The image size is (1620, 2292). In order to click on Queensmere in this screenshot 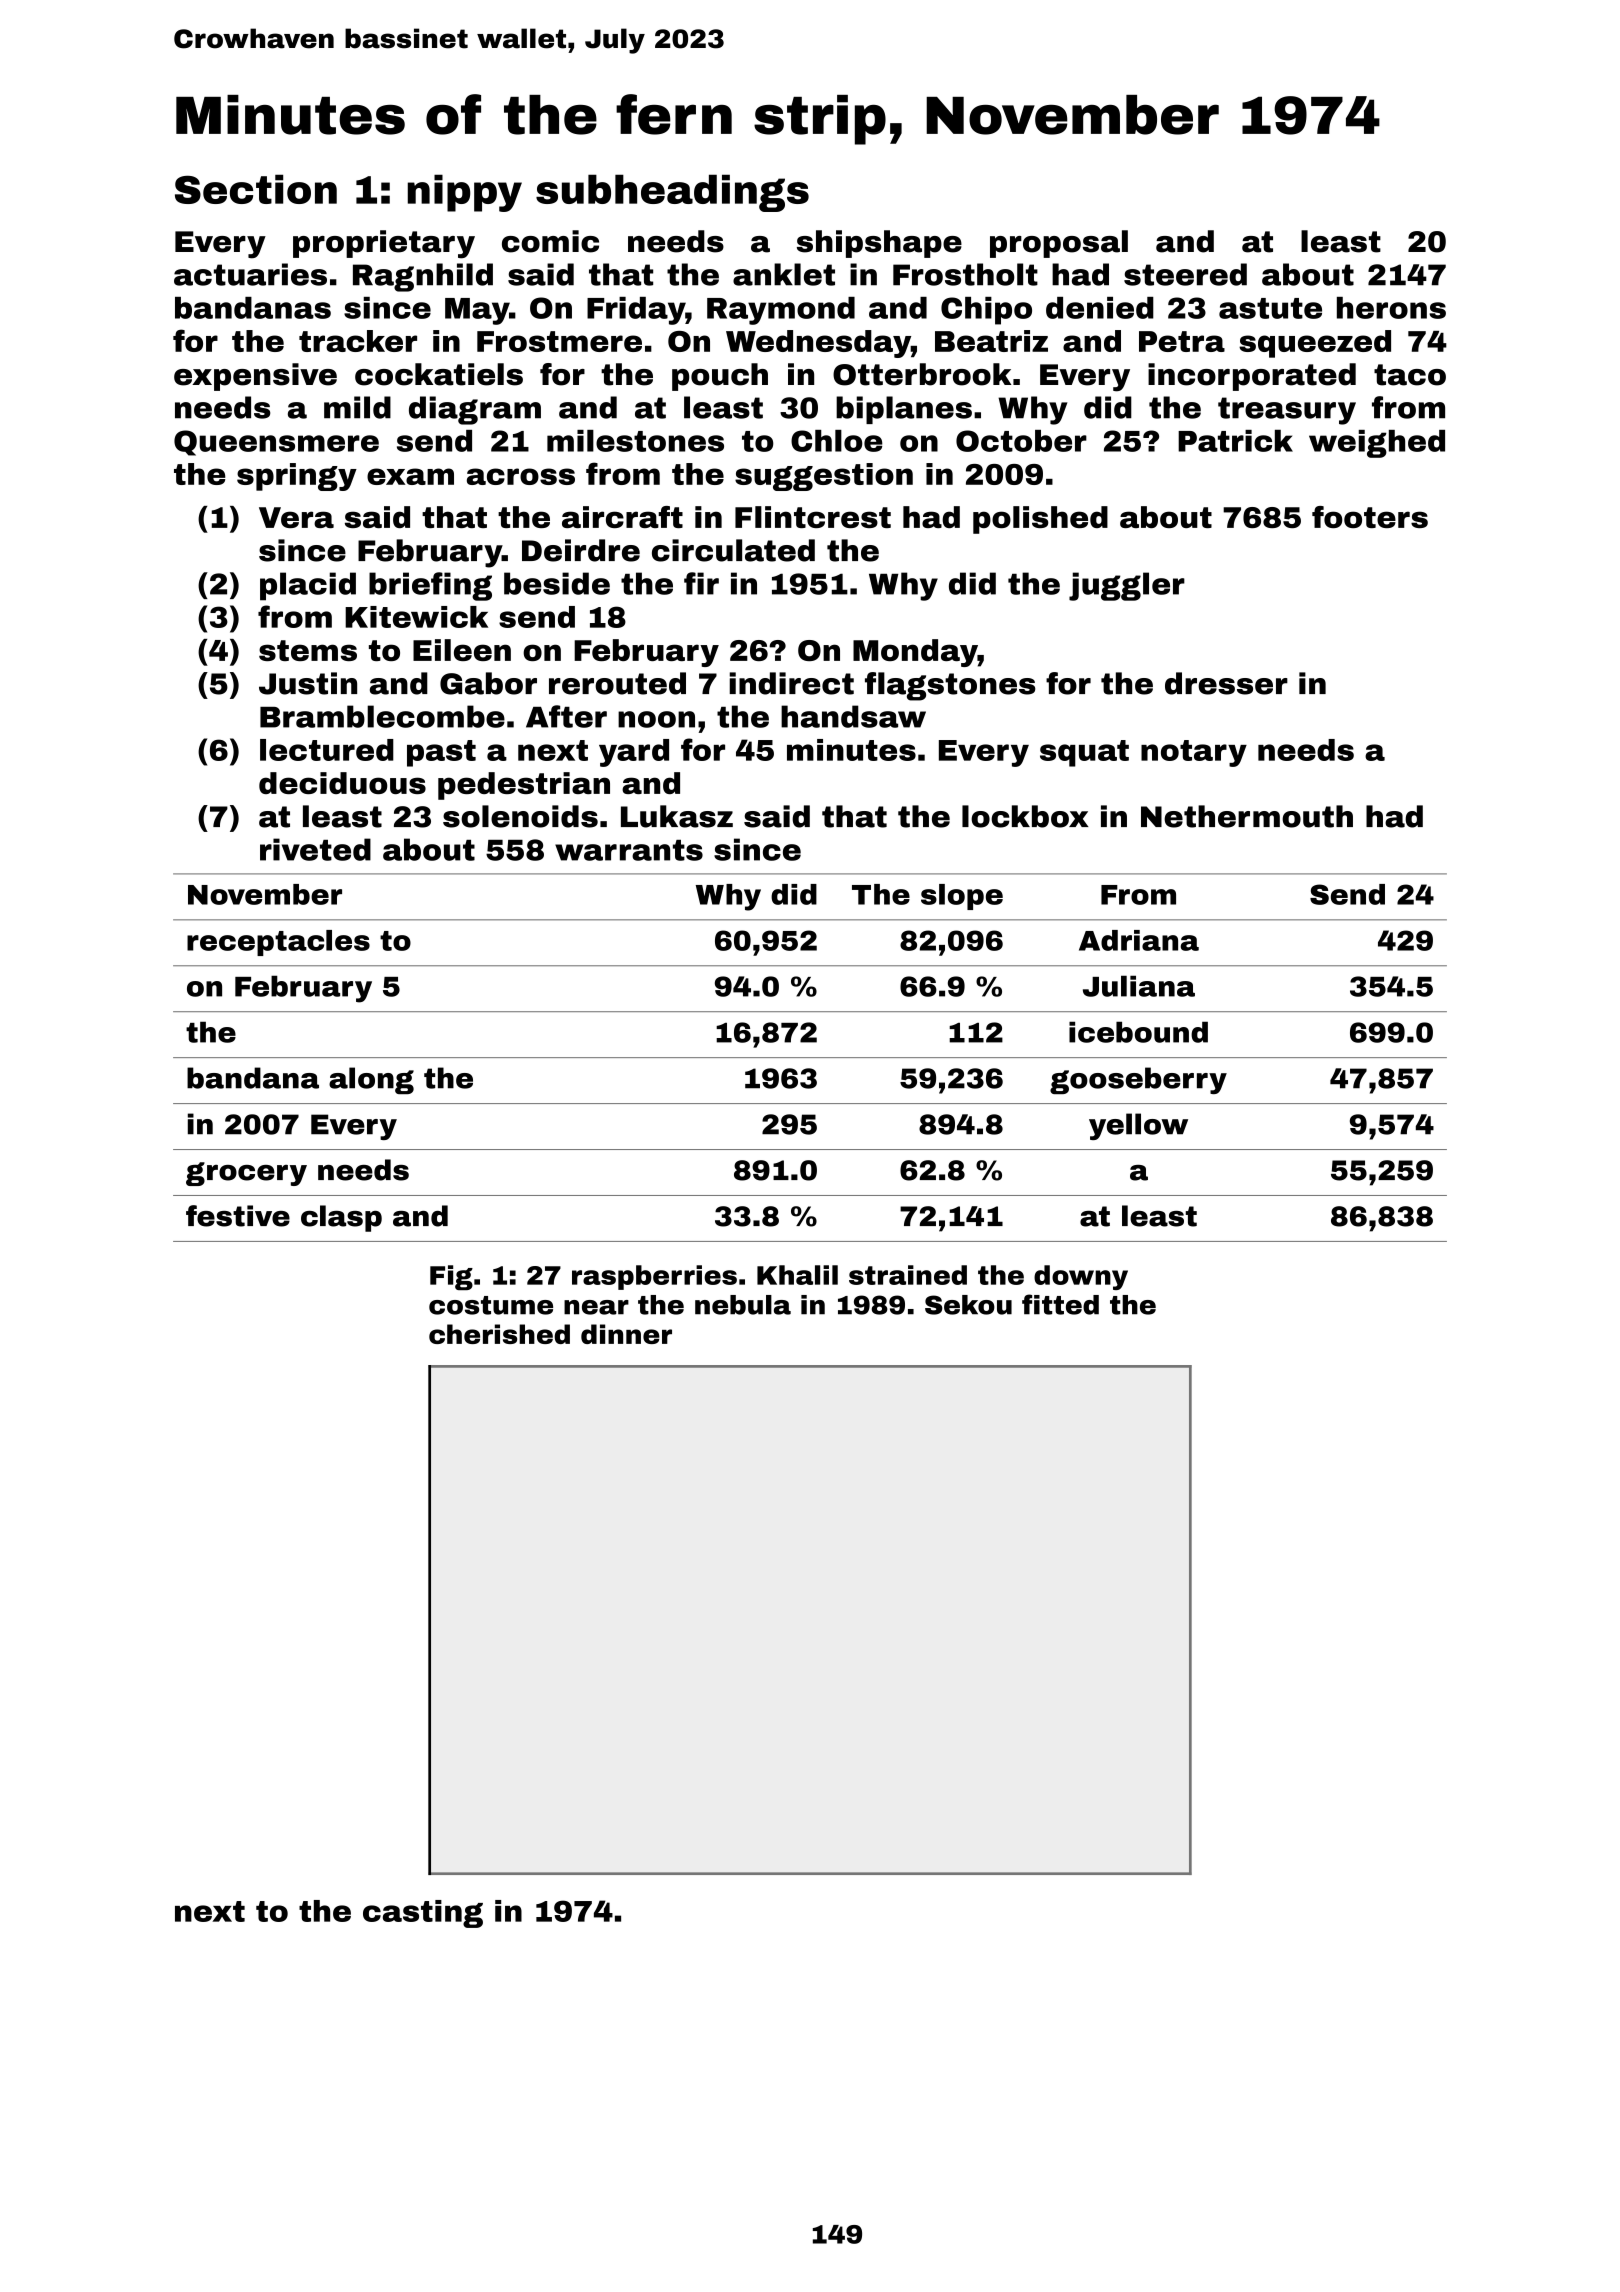, I will do `click(276, 443)`.
